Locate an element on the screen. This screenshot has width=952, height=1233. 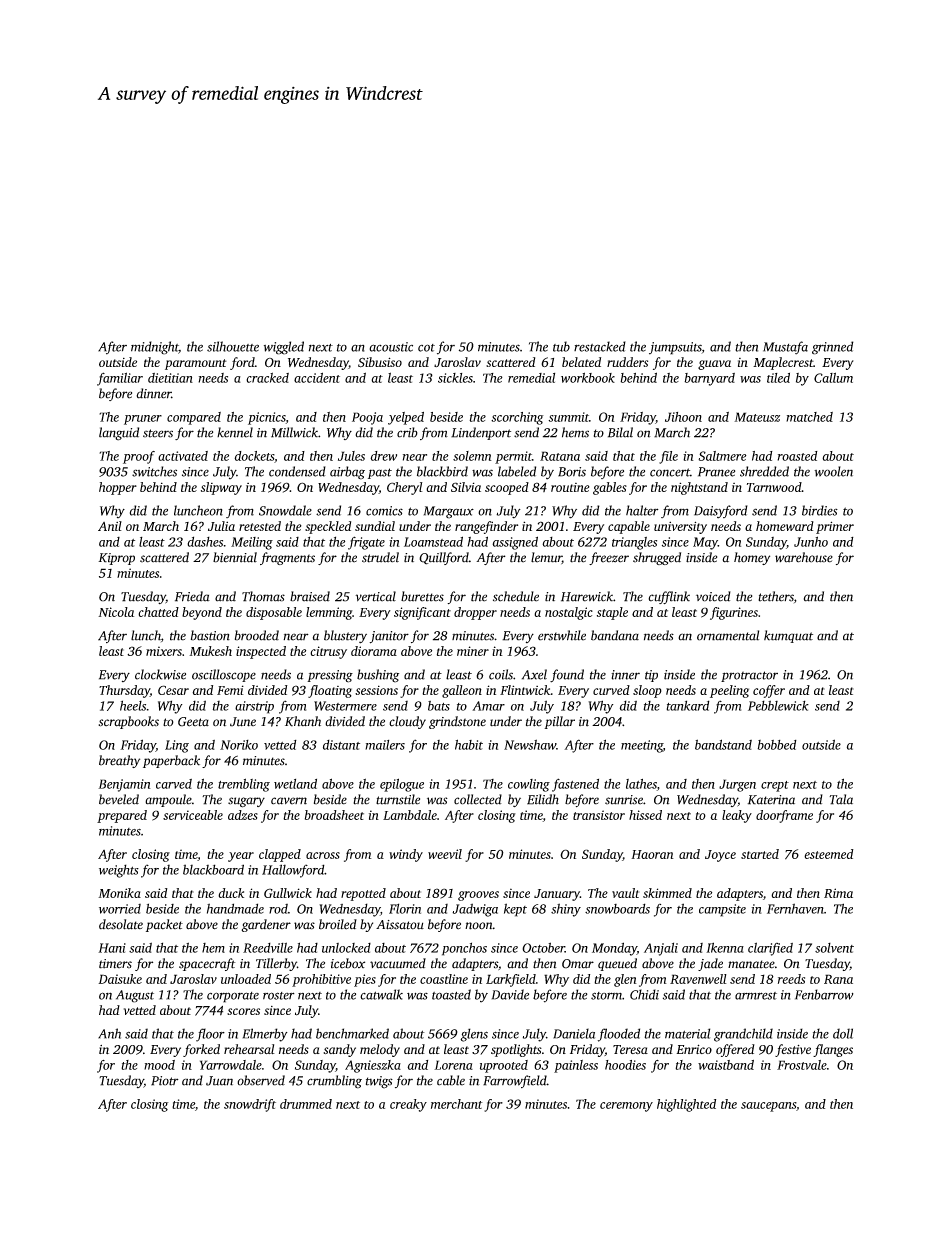
Kiprop is located at coordinates (116, 559).
